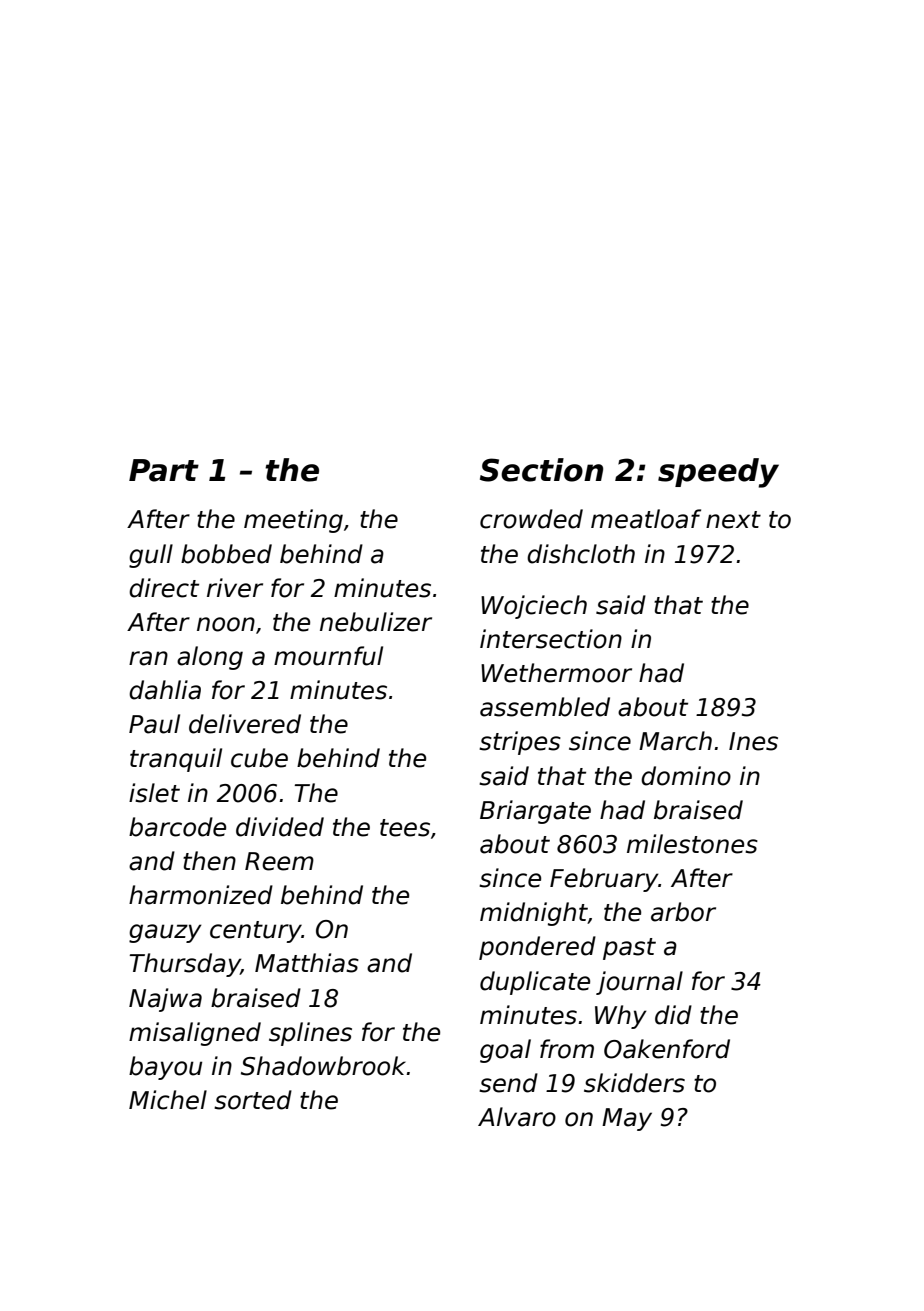 The image size is (924, 1311). Describe the element at coordinates (405, 828) in the screenshot. I see `tees` at that location.
